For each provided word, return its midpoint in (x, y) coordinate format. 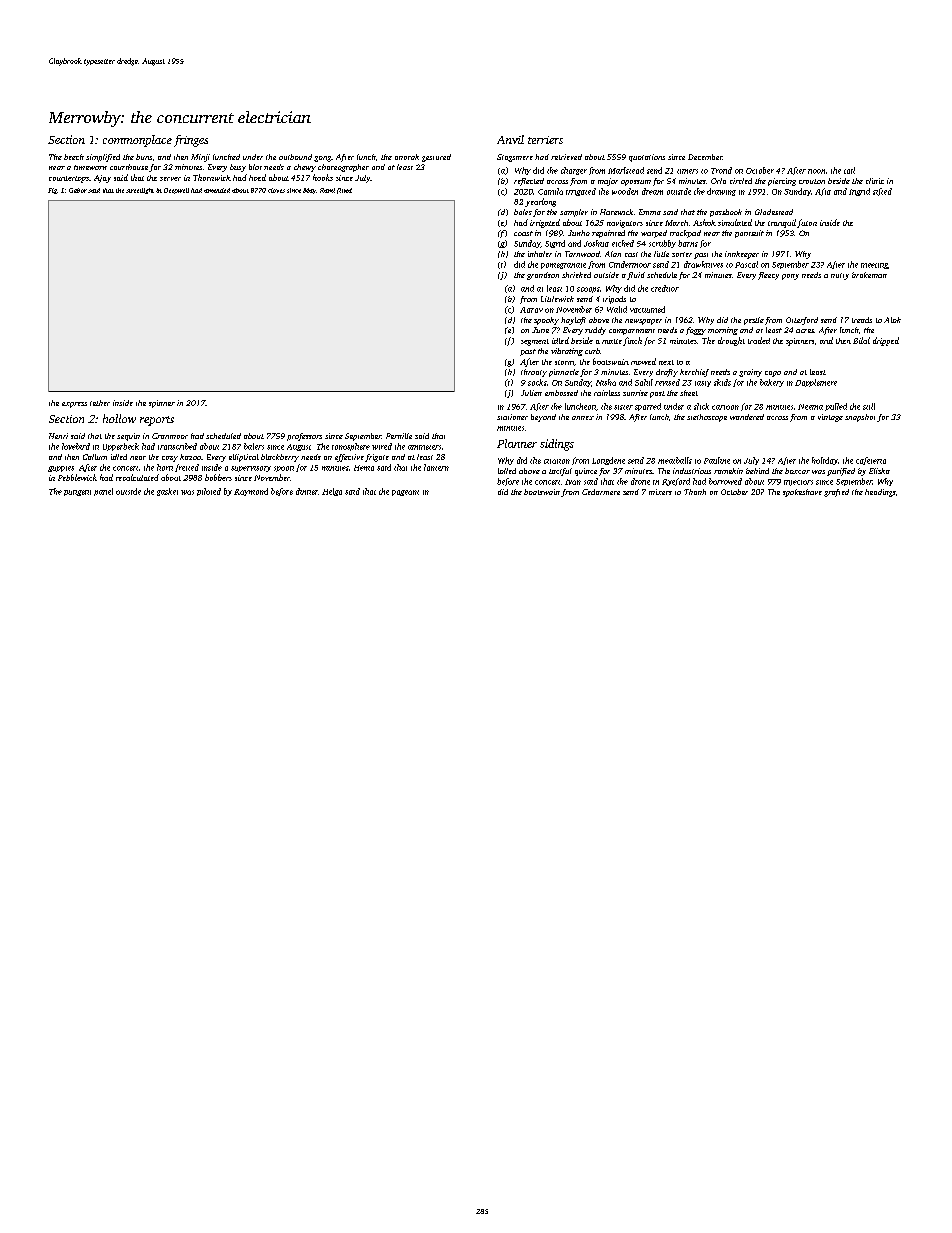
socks (537, 382)
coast (523, 233)
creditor (665, 288)
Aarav (531, 310)
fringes (191, 141)
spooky (546, 321)
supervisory (251, 469)
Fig (52, 191)
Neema (810, 407)
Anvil (510, 139)
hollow (119, 418)
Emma (650, 212)
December (705, 157)
